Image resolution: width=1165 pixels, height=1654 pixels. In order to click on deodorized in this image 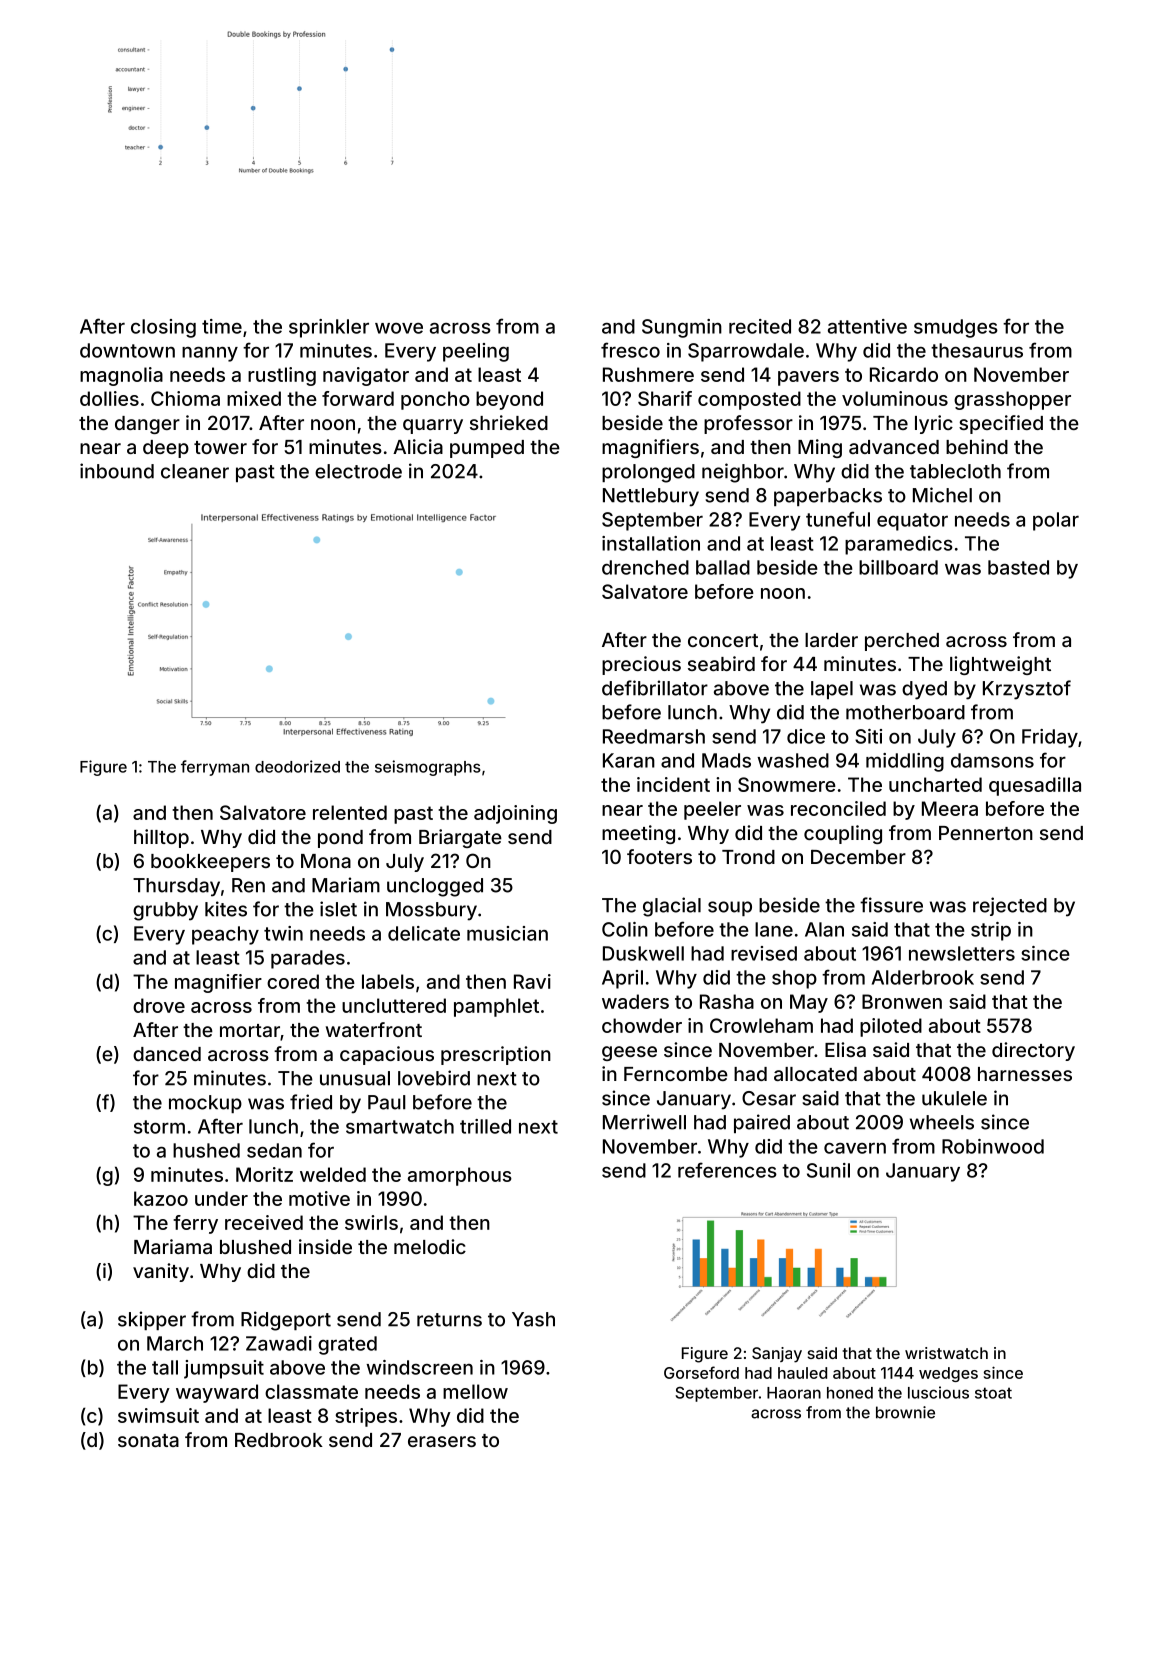, I will do `click(297, 766)`.
